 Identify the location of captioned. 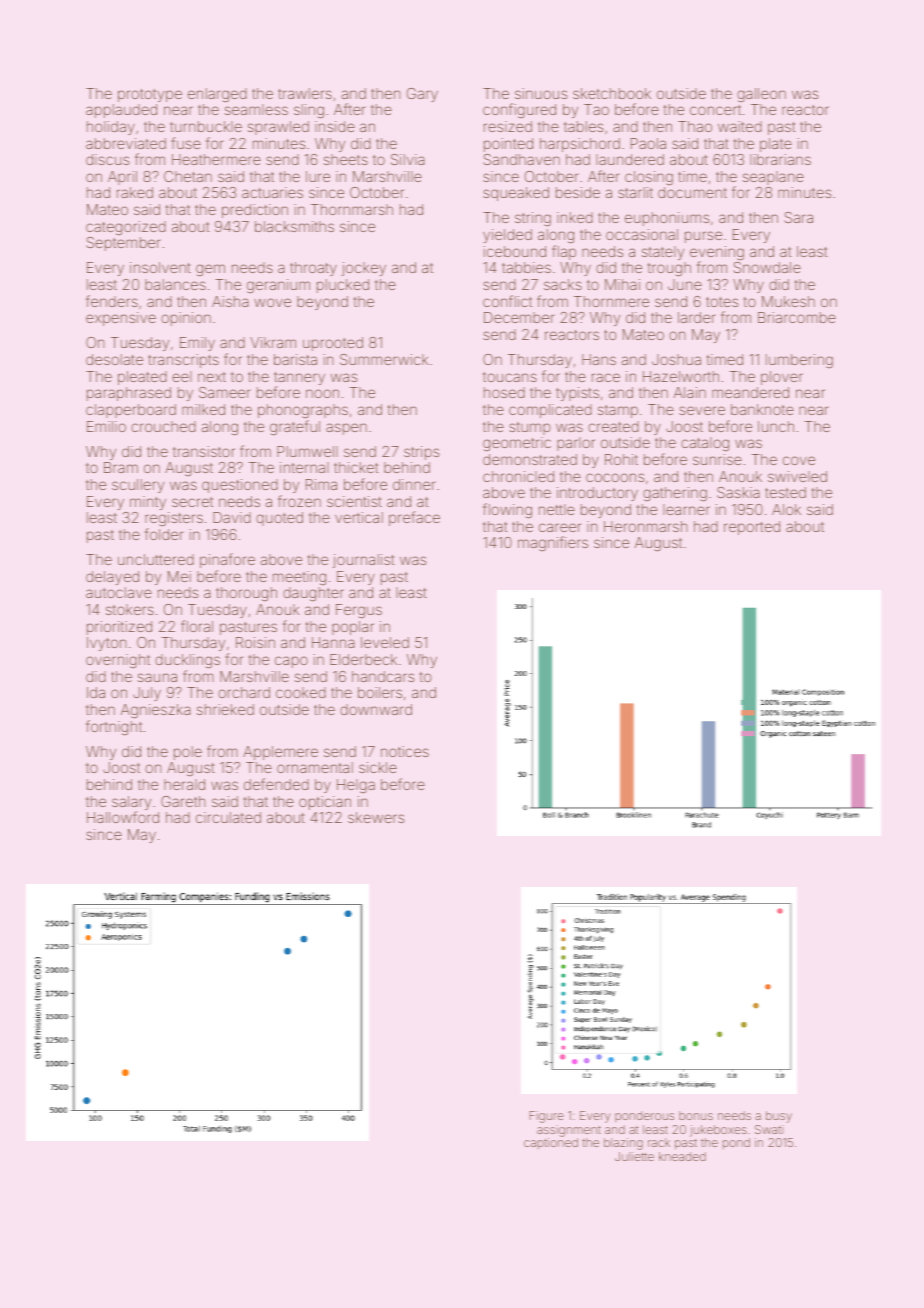
(551, 1143).
